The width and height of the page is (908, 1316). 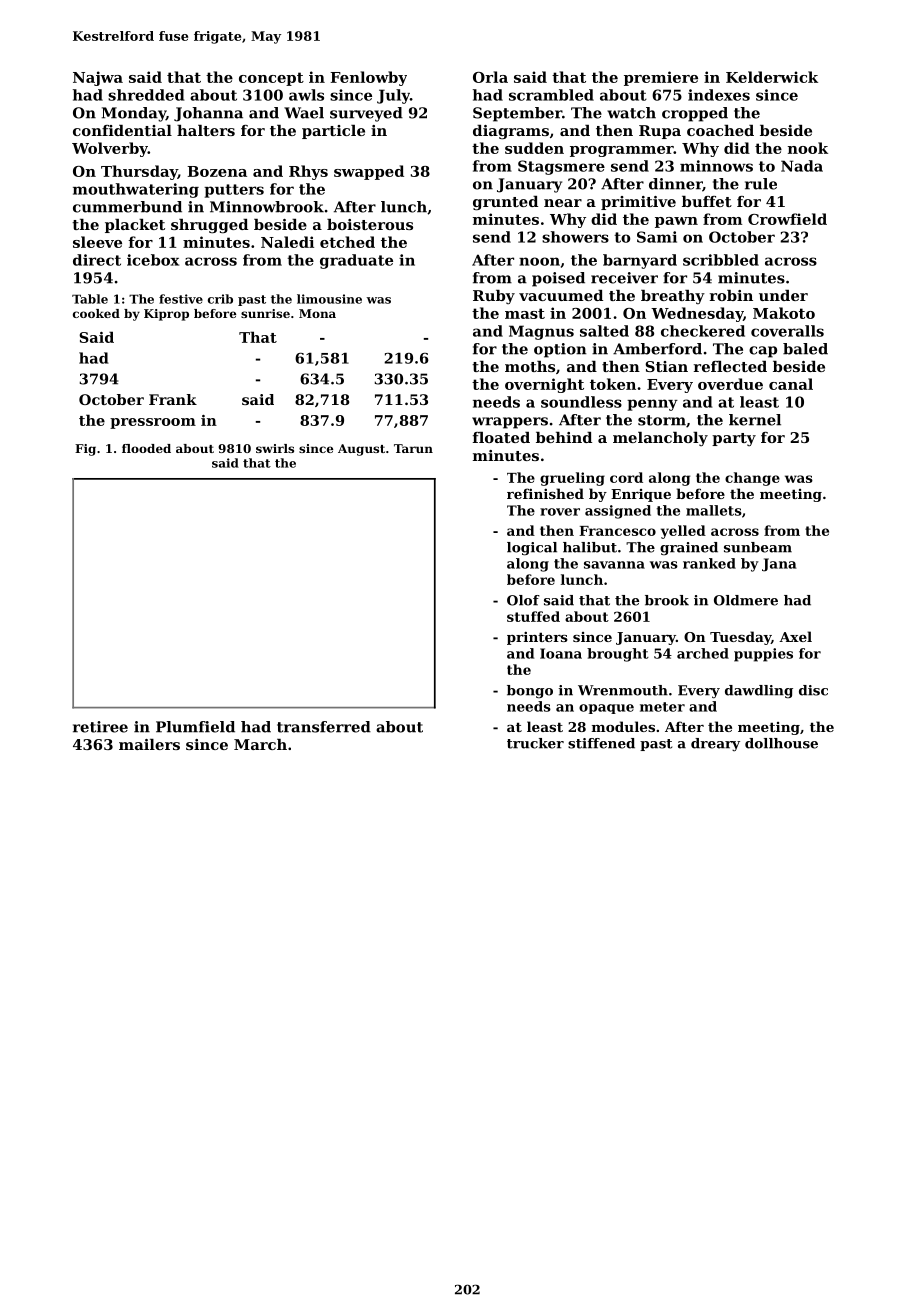 I want to click on swirls, so click(x=275, y=448).
